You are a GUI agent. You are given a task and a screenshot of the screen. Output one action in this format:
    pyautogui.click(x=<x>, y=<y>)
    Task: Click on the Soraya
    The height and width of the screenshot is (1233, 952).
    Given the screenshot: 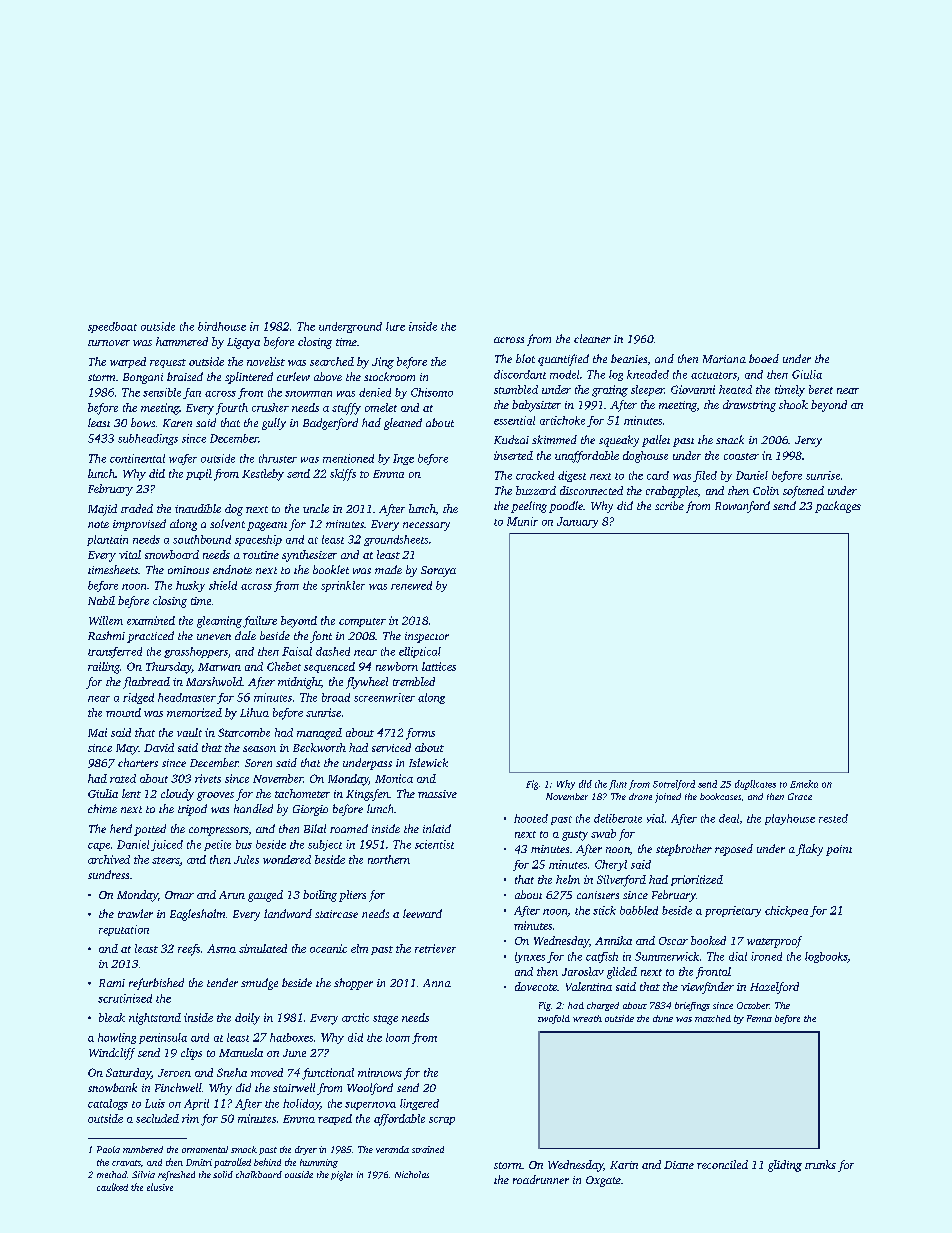 What is the action you would take?
    pyautogui.click(x=438, y=571)
